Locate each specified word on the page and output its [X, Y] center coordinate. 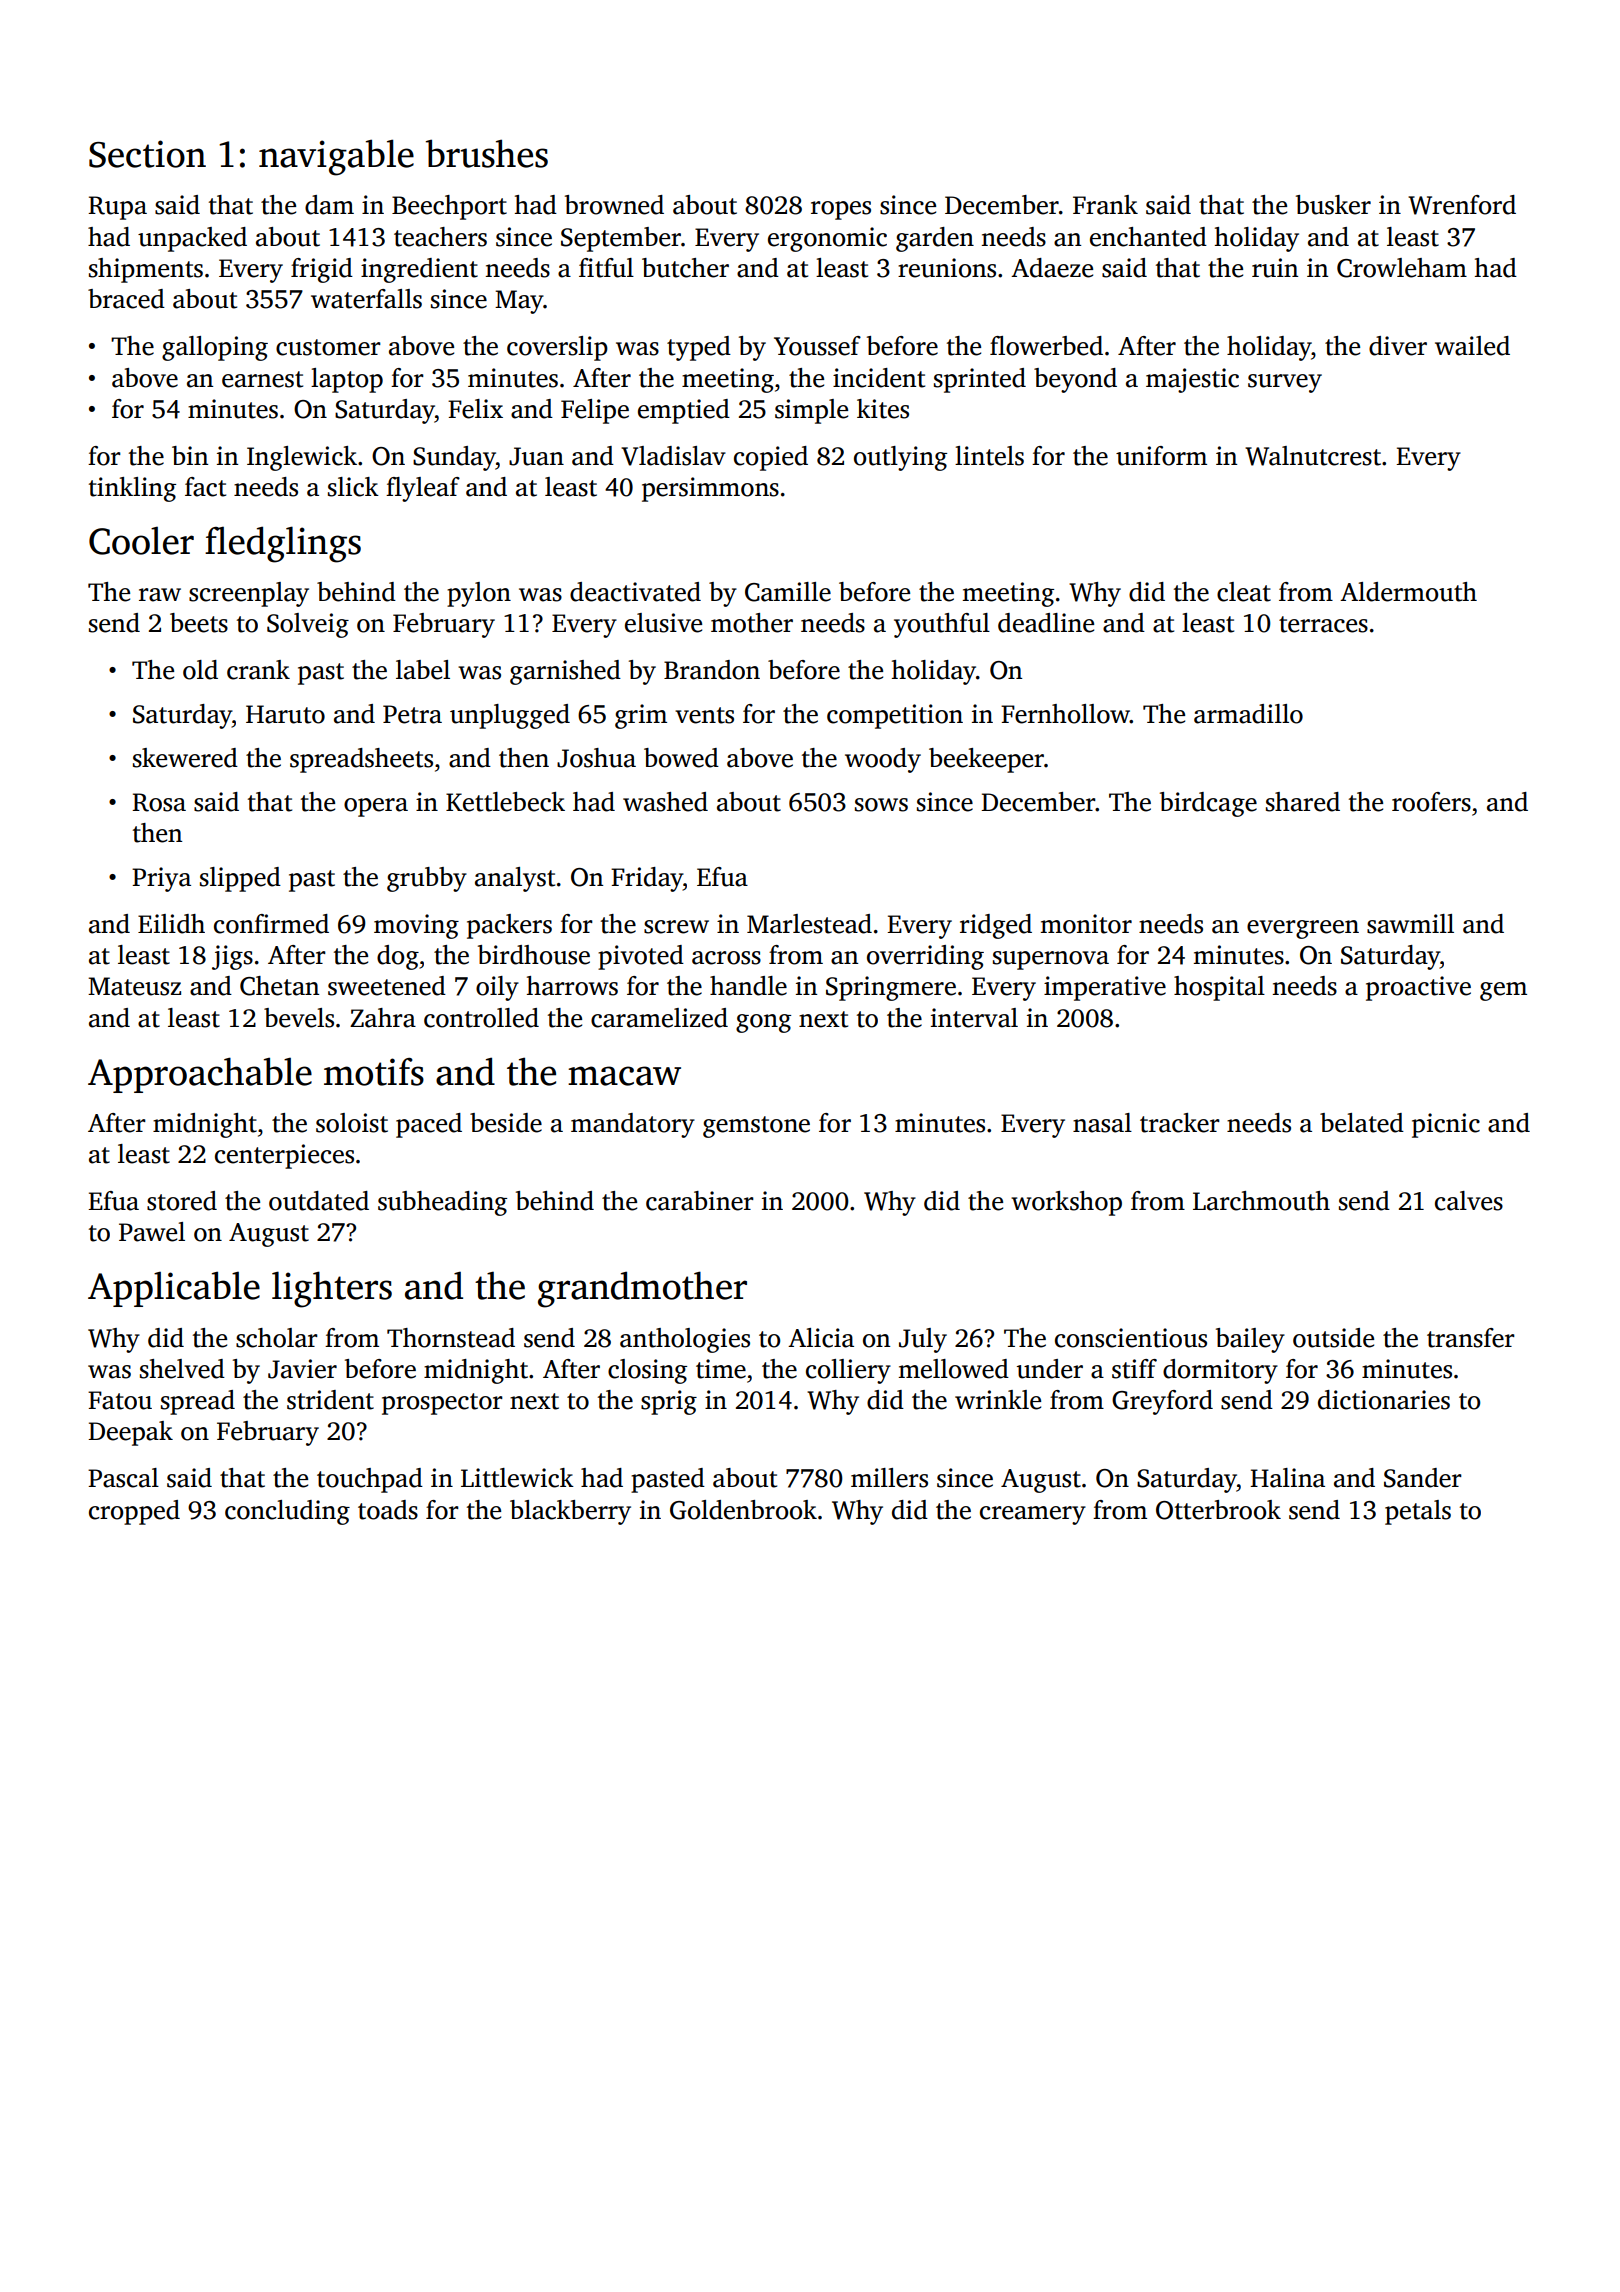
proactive [1418, 988]
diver [1398, 346]
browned [614, 205]
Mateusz [134, 986]
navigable [336, 157]
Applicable [174, 1289]
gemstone [756, 1127]
